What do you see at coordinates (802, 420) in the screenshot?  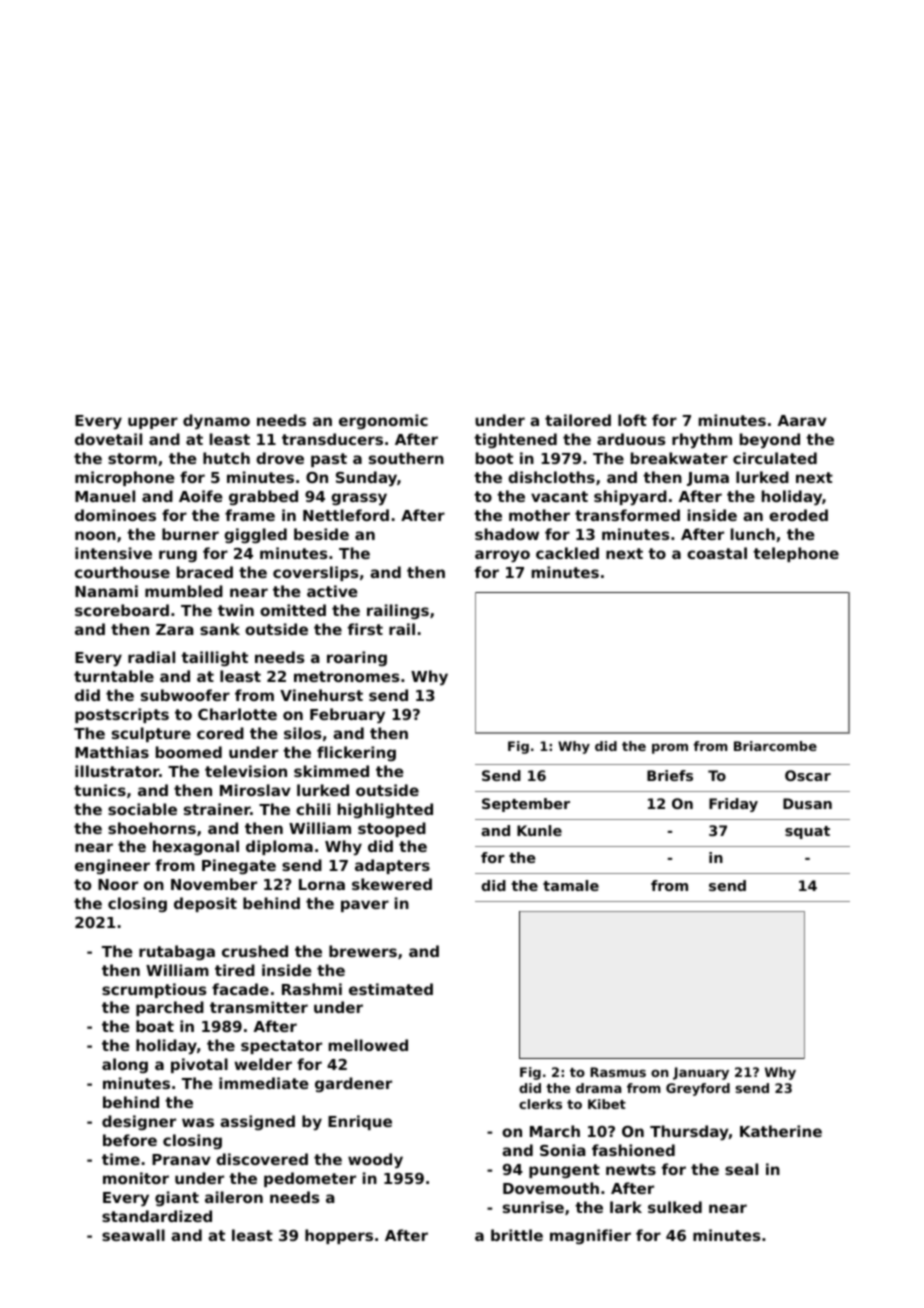 I see `Aarav` at bounding box center [802, 420].
